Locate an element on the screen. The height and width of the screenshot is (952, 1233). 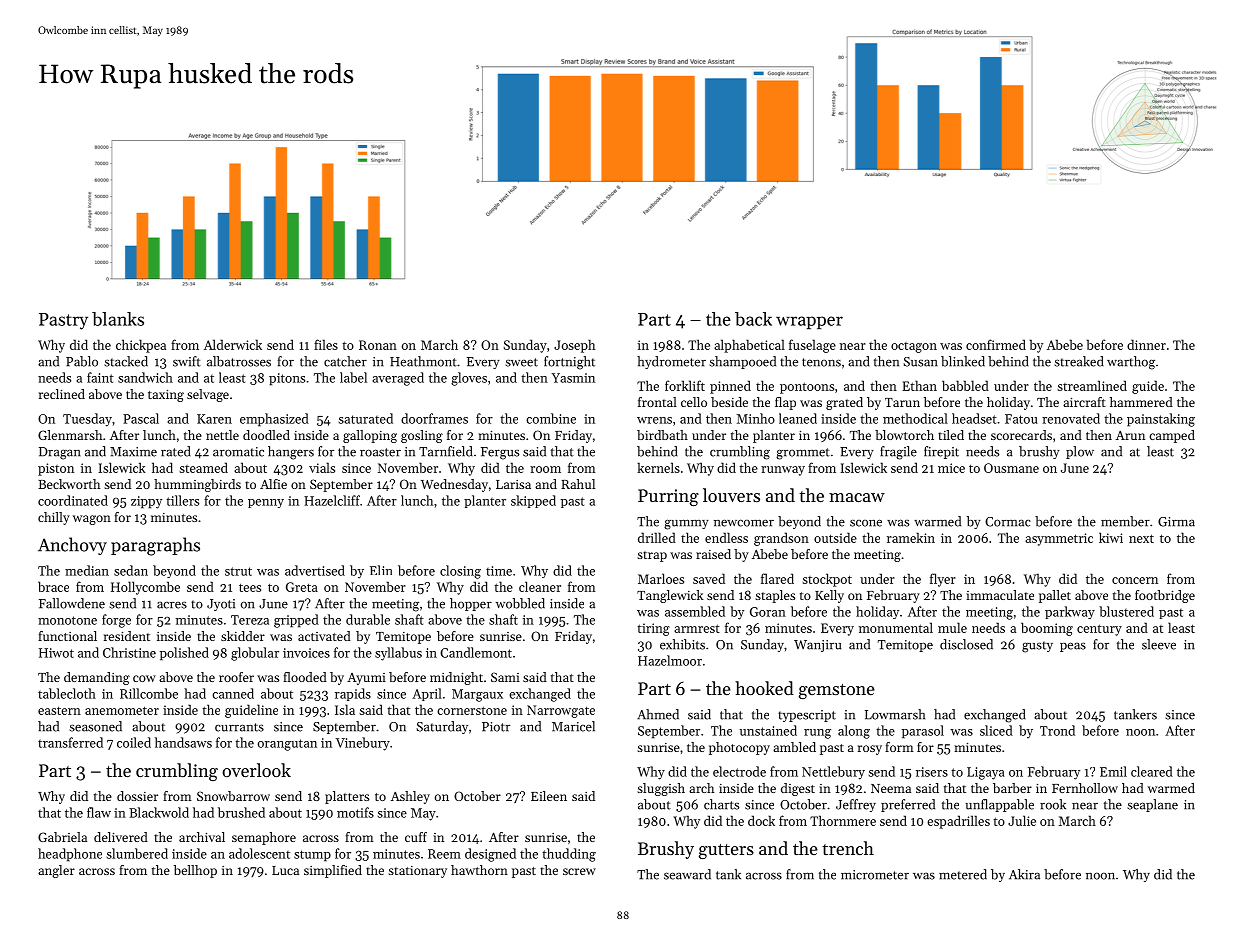
Joseph is located at coordinates (574, 346).
